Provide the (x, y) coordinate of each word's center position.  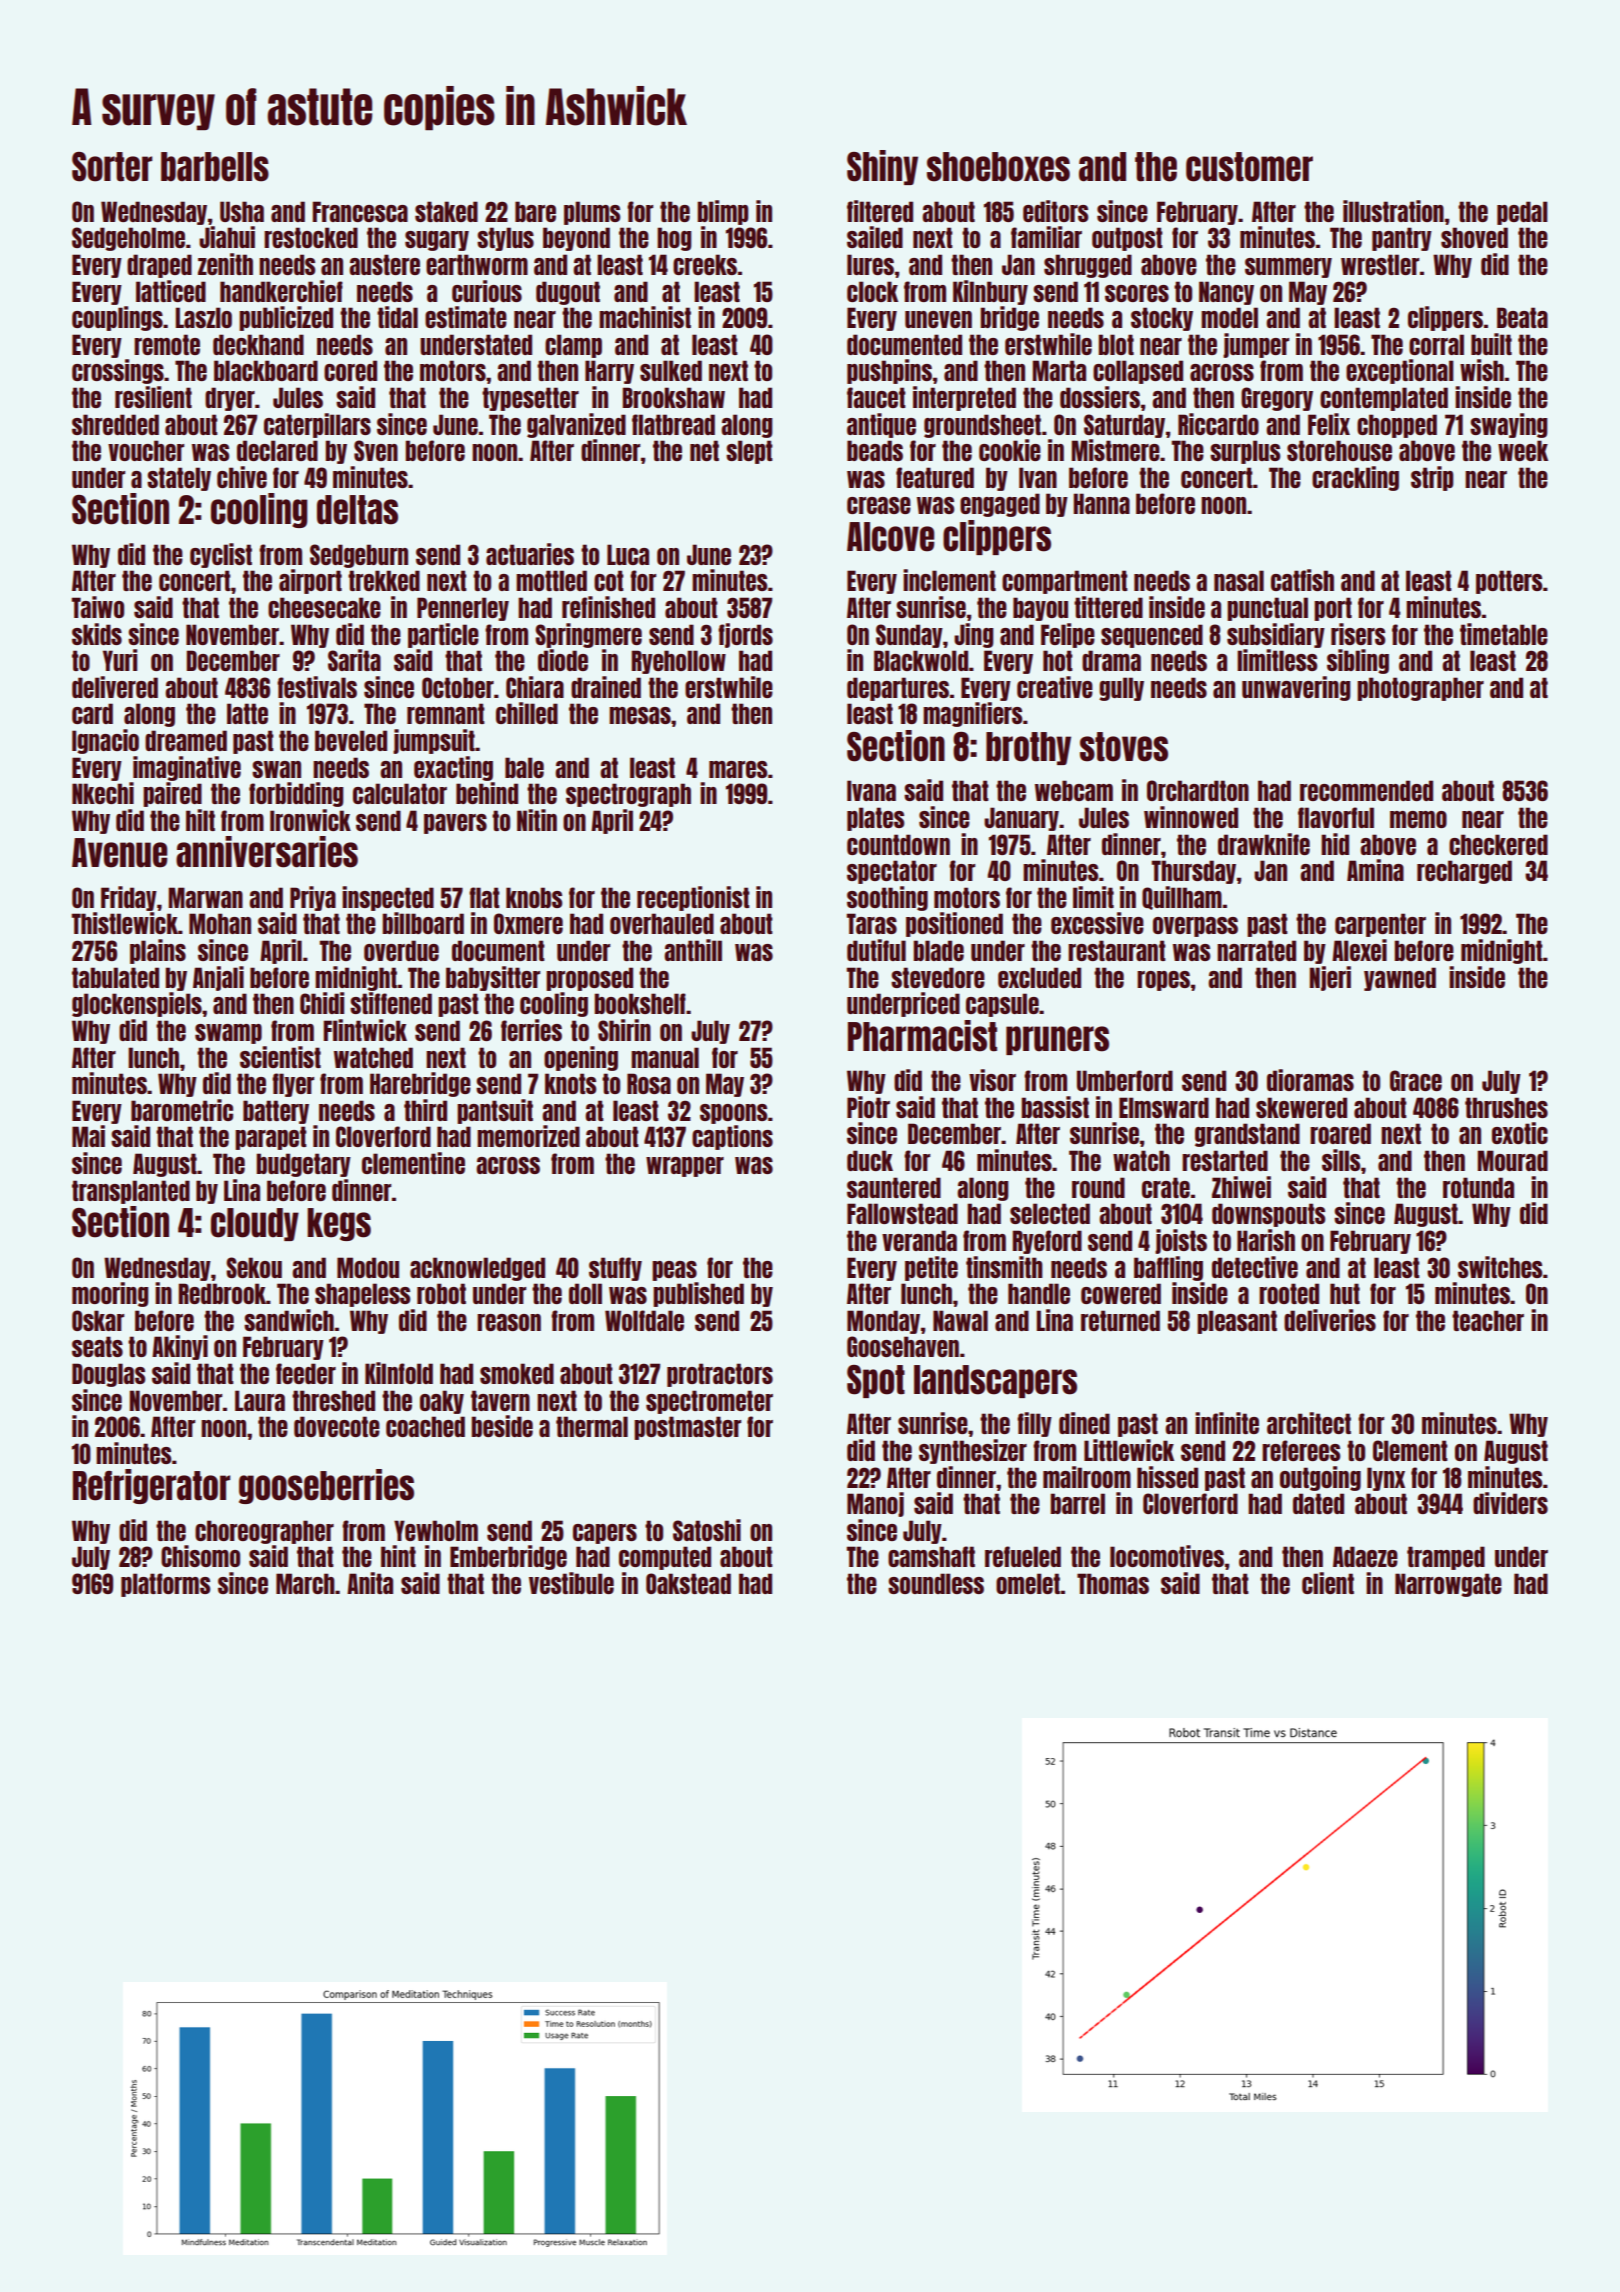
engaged (1000, 505)
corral (1436, 344)
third (425, 1110)
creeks (705, 264)
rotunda (1478, 1187)
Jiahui (227, 237)
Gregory (1277, 399)
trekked (384, 580)
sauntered (894, 1187)
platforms (165, 1585)
